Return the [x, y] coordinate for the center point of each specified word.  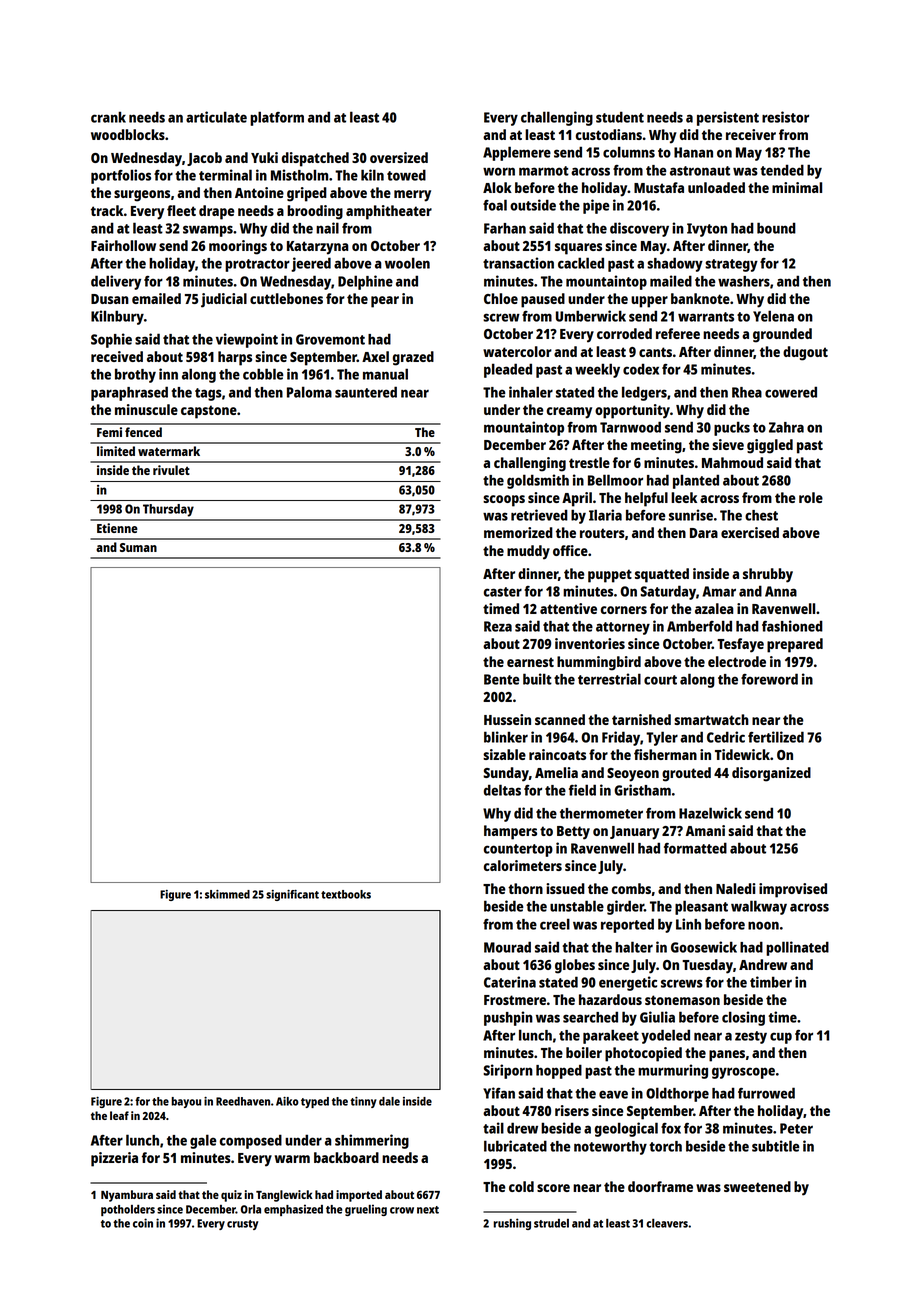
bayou [186, 1102]
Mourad [507, 947]
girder [625, 907]
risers [572, 1110]
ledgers [644, 393]
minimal [797, 187]
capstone [209, 412]
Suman [138, 547]
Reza [498, 626]
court [660, 680]
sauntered [366, 392]
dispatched [315, 159]
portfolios [121, 176]
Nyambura [127, 1196]
